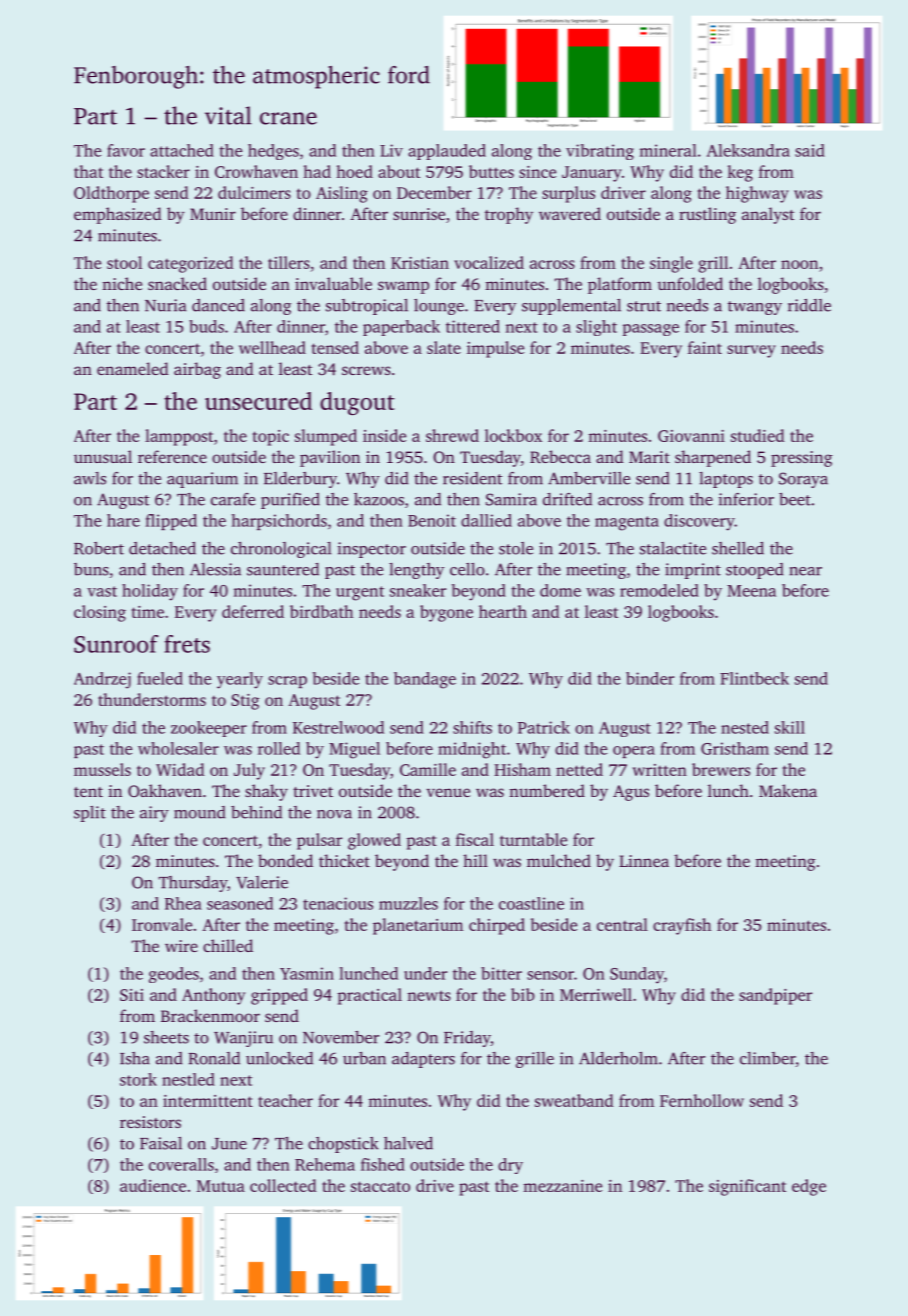 The width and height of the image is (908, 1316). I want to click on said, so click(810, 150).
